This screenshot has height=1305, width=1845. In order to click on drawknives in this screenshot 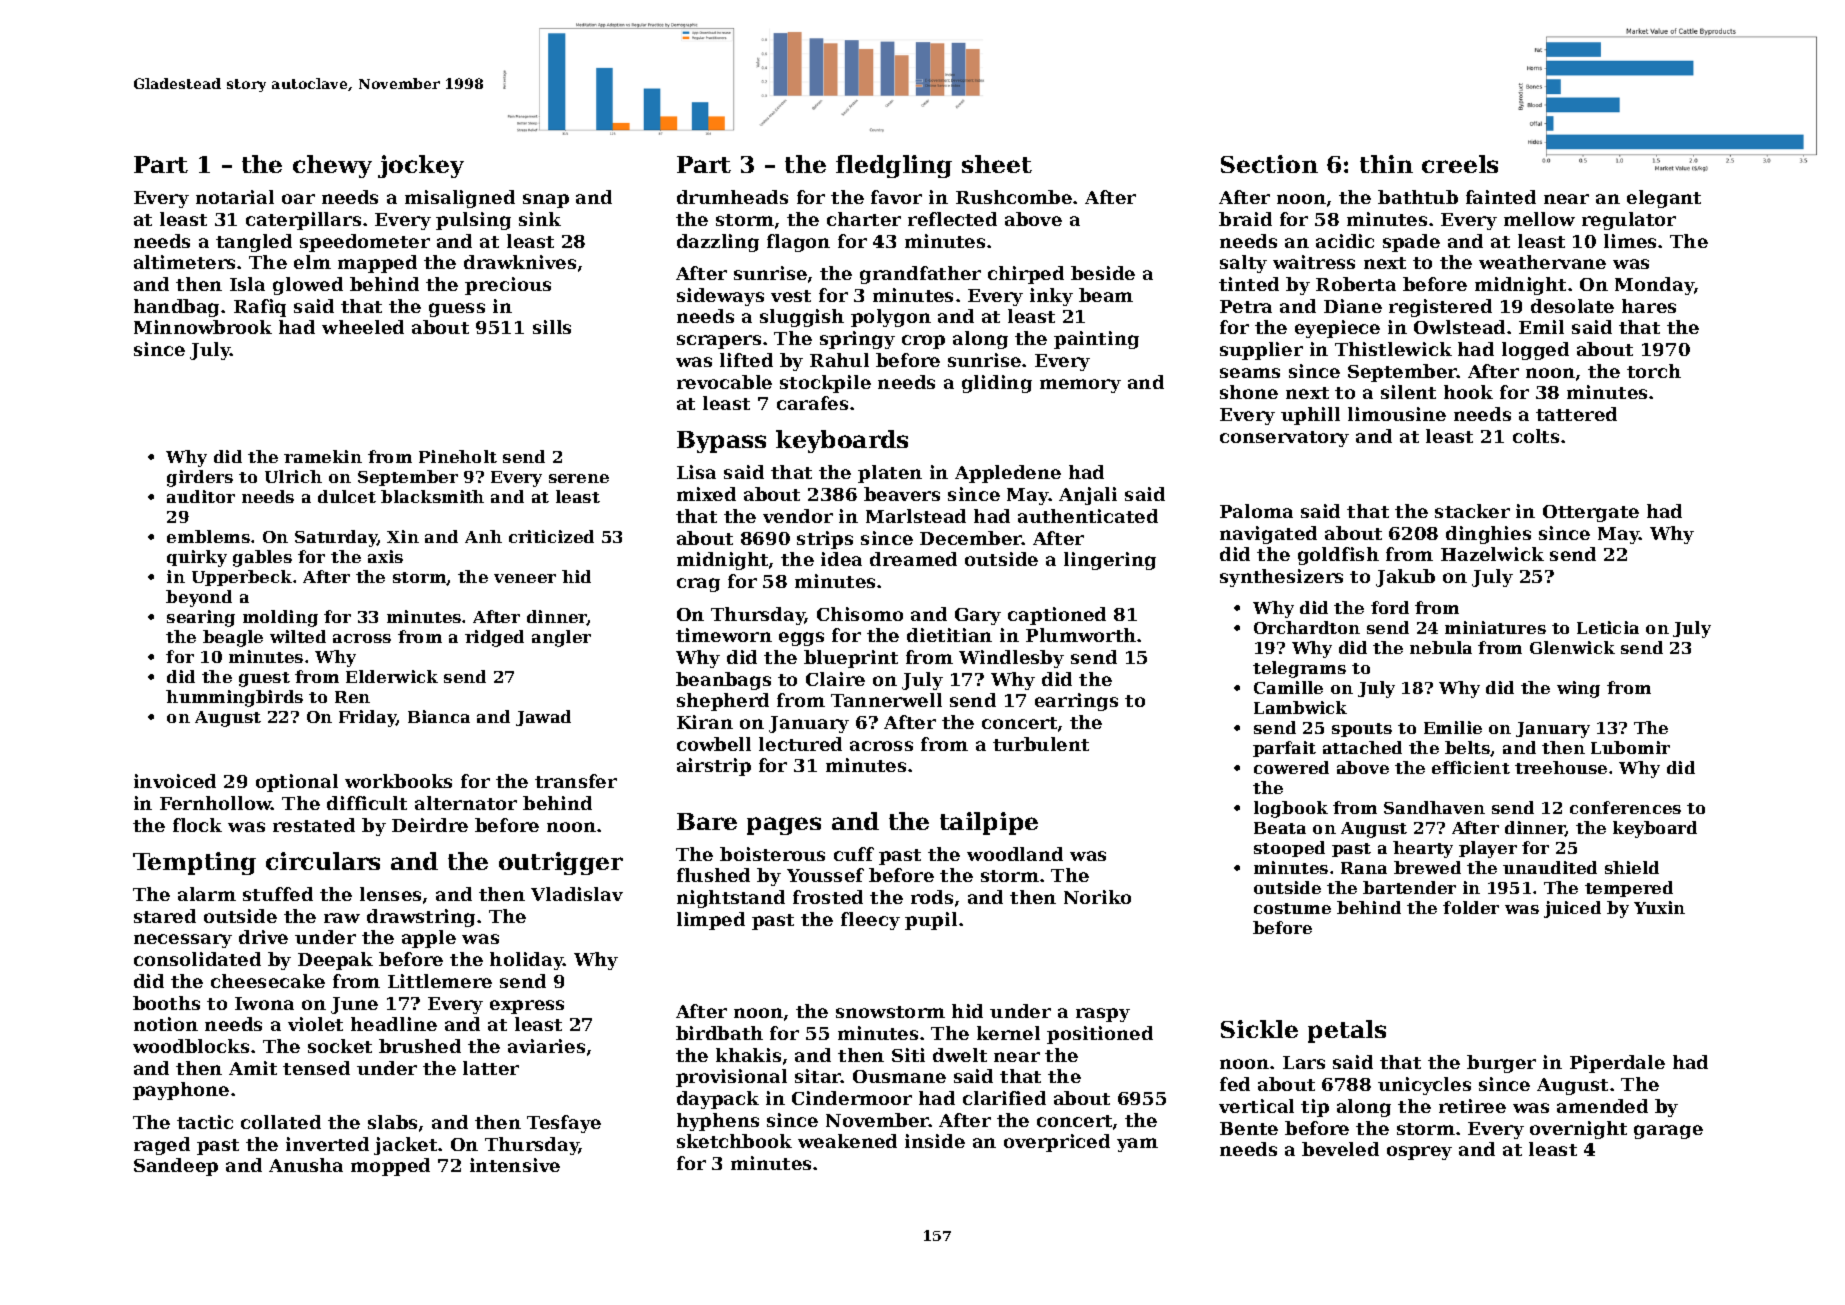, I will do `click(520, 262)`.
